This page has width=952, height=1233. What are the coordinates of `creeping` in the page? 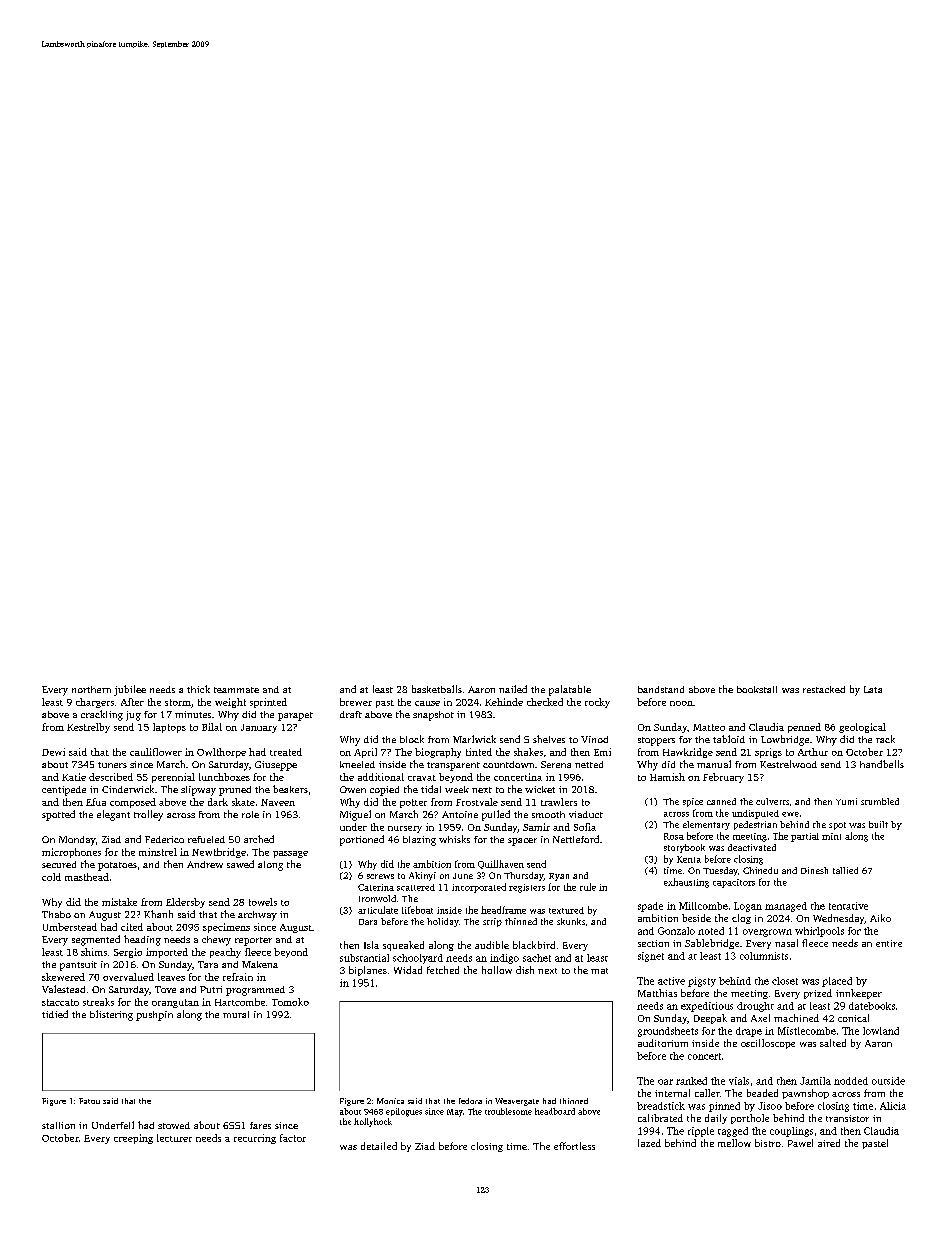 It's located at (133, 1139).
